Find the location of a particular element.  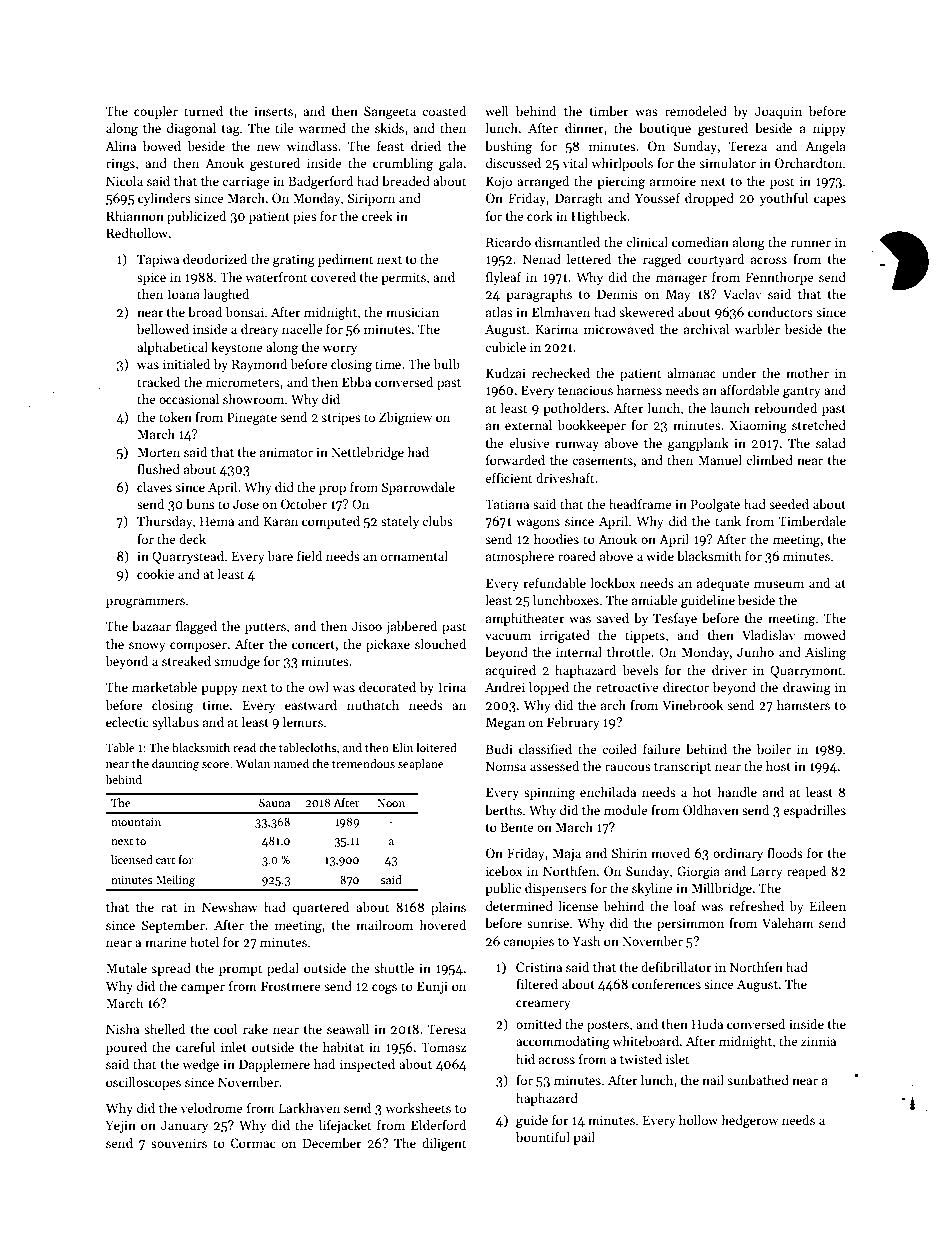

Kudzai is located at coordinates (506, 373).
